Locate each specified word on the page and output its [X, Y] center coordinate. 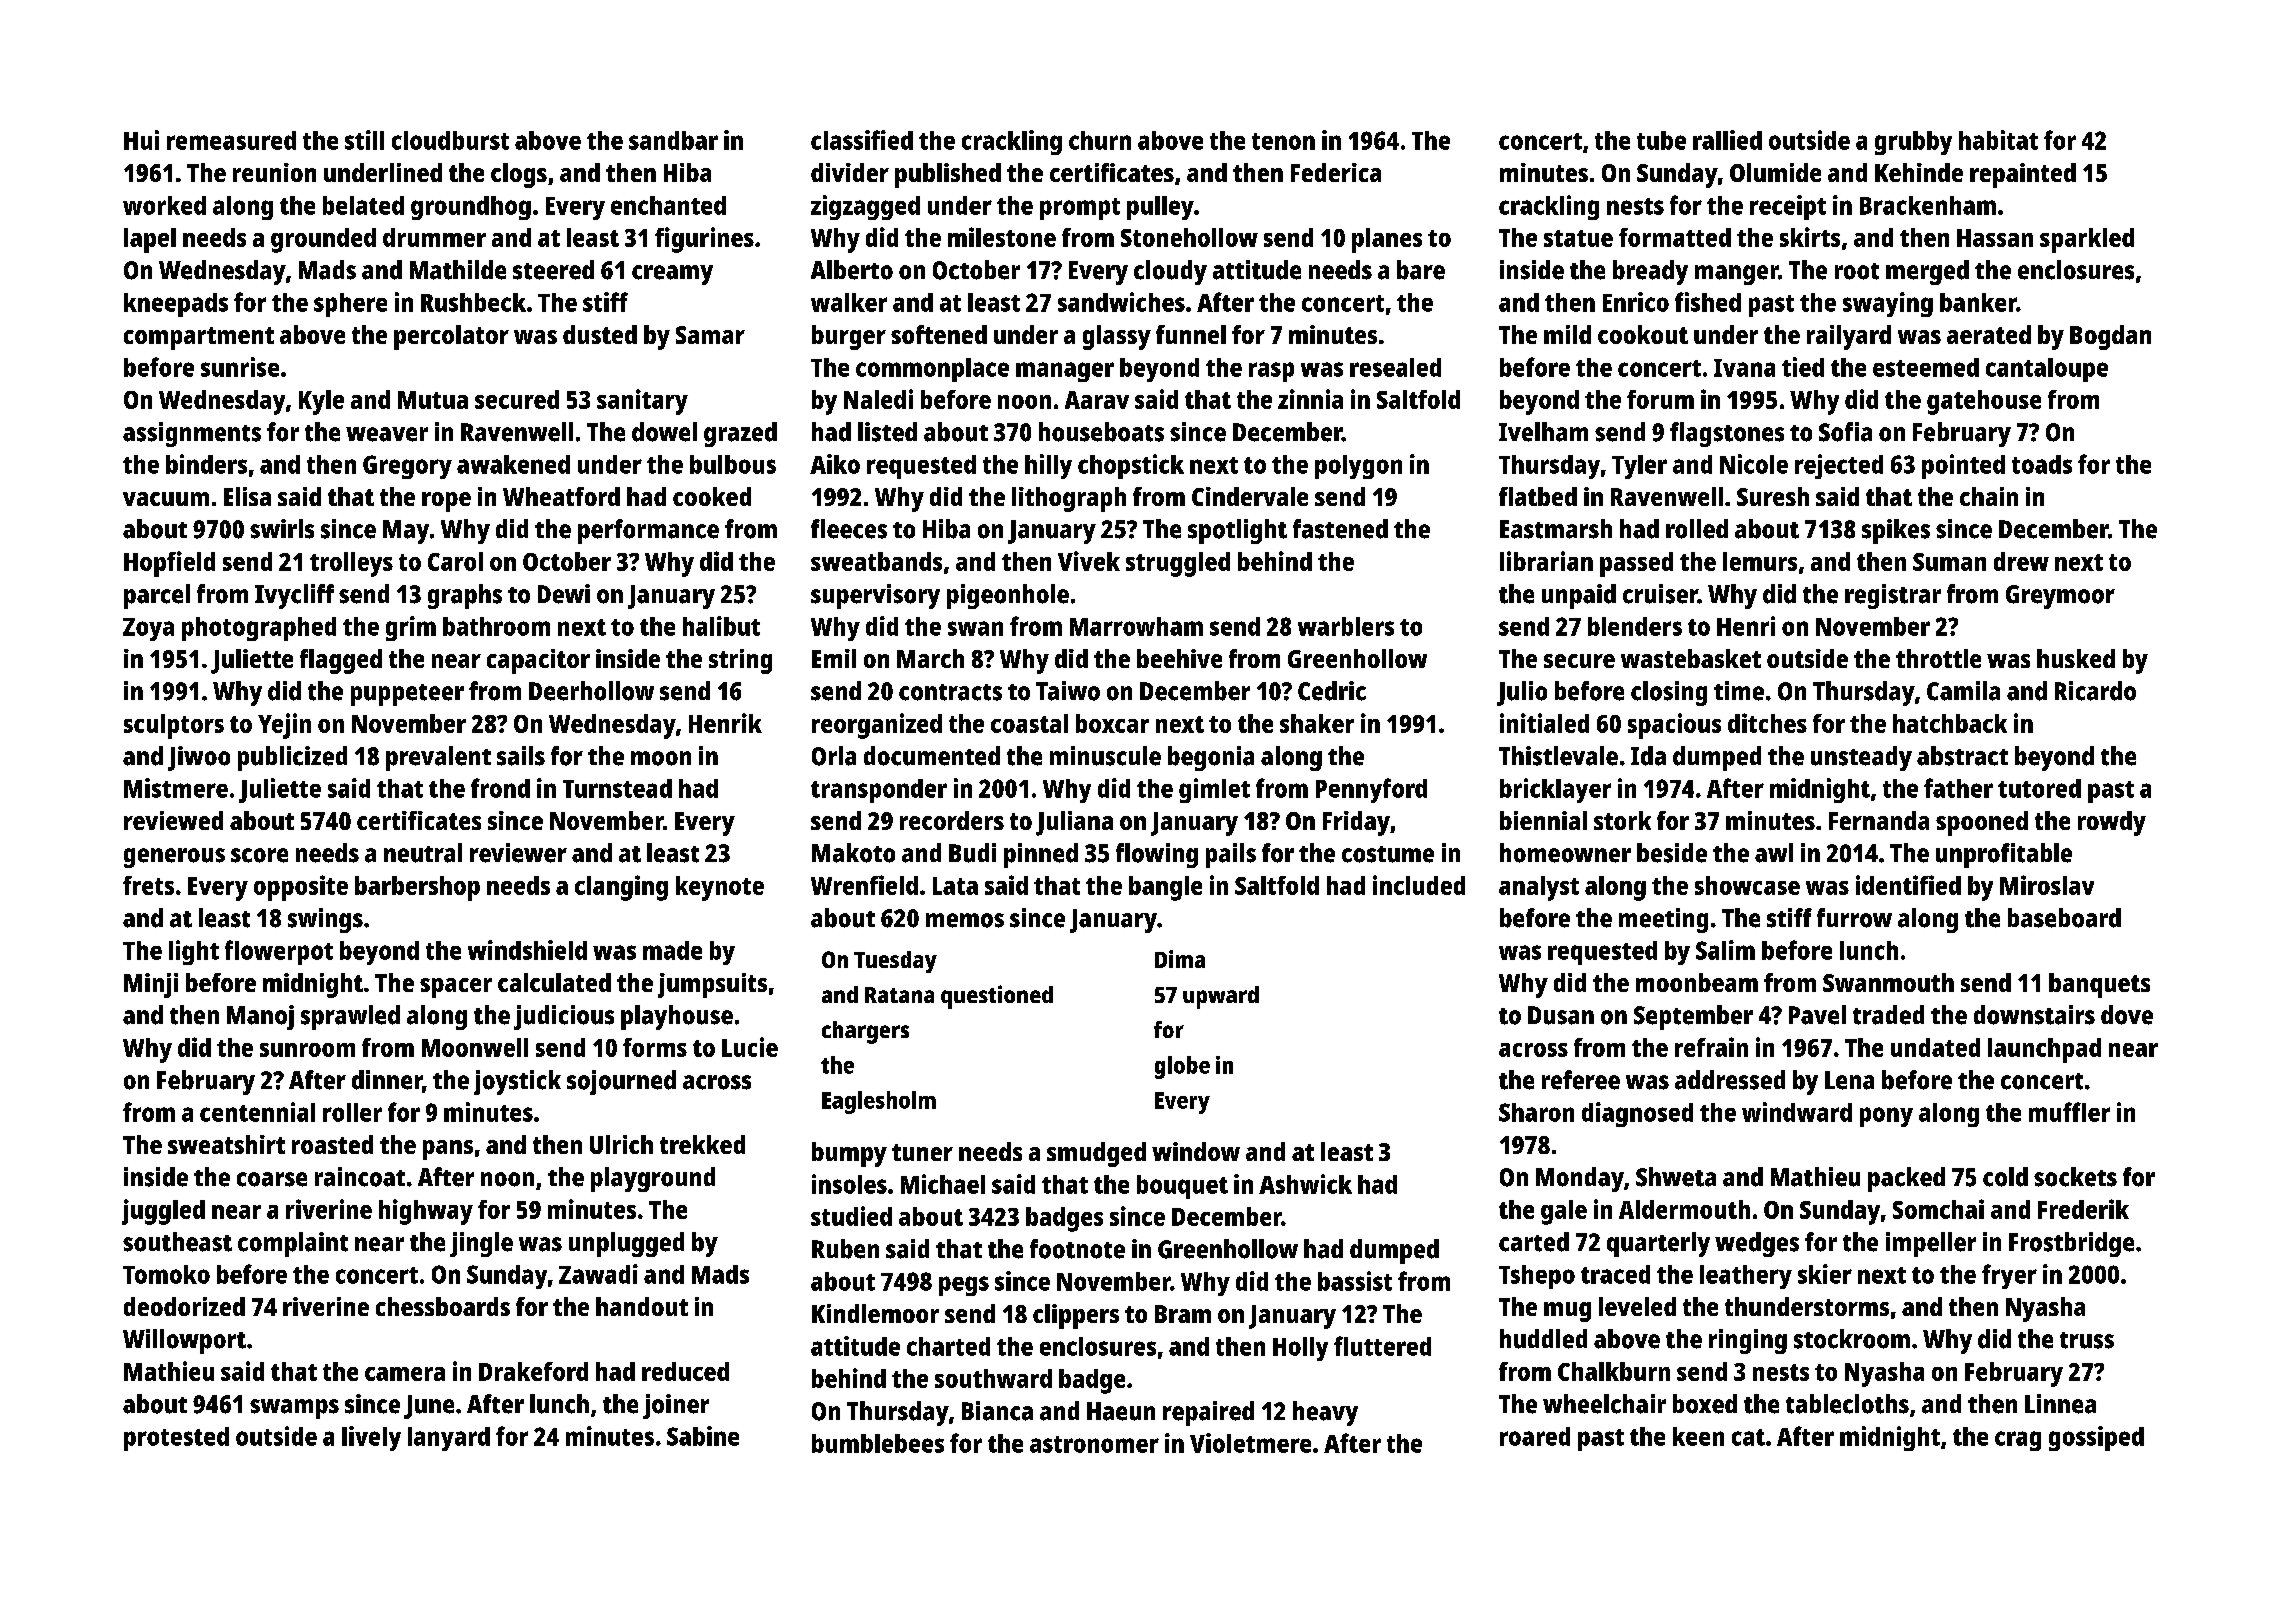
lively [371, 1438]
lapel [150, 240]
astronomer [1094, 1444]
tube [1661, 140]
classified [862, 140]
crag [2018, 1441]
